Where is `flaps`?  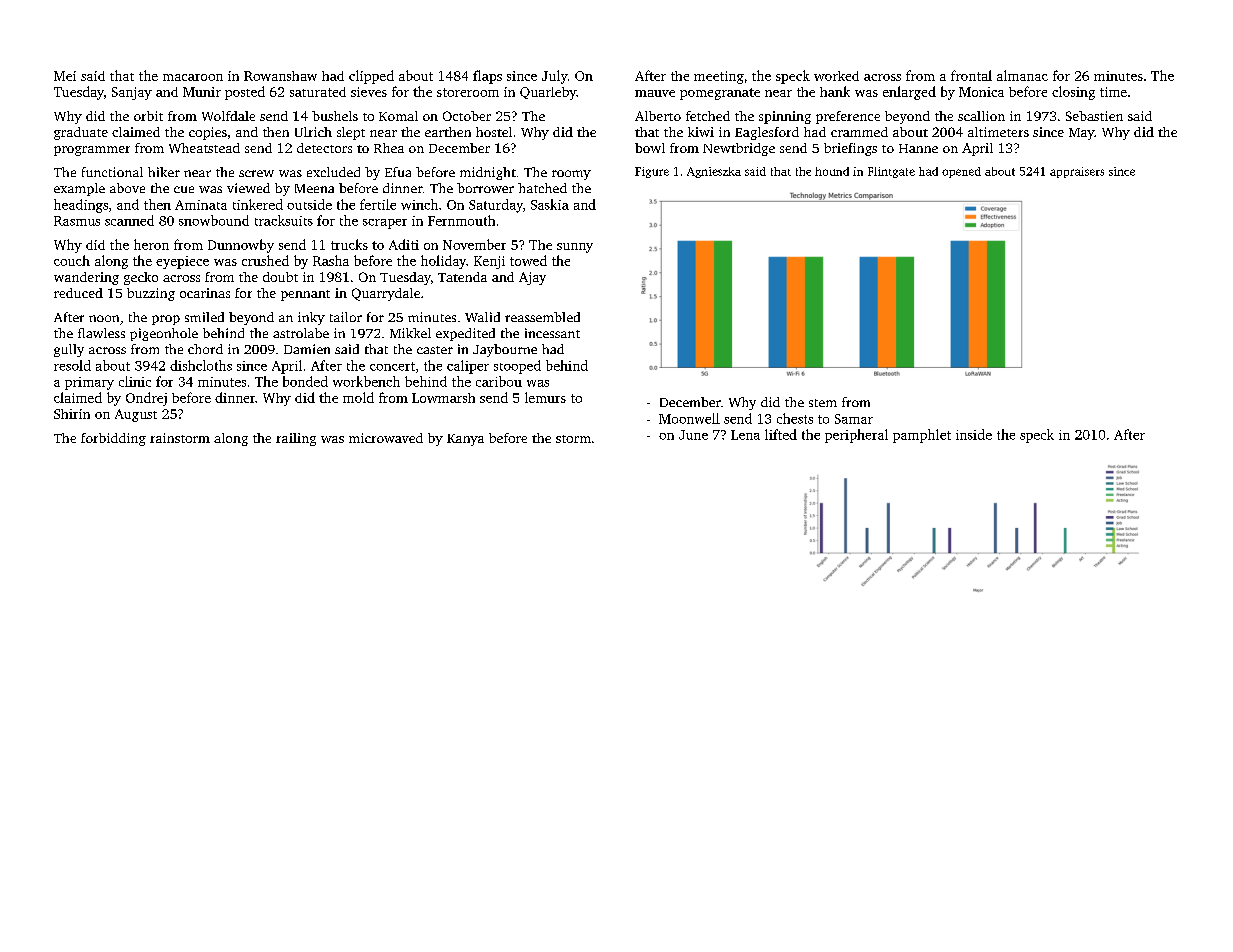
flaps is located at coordinates (487, 77).
